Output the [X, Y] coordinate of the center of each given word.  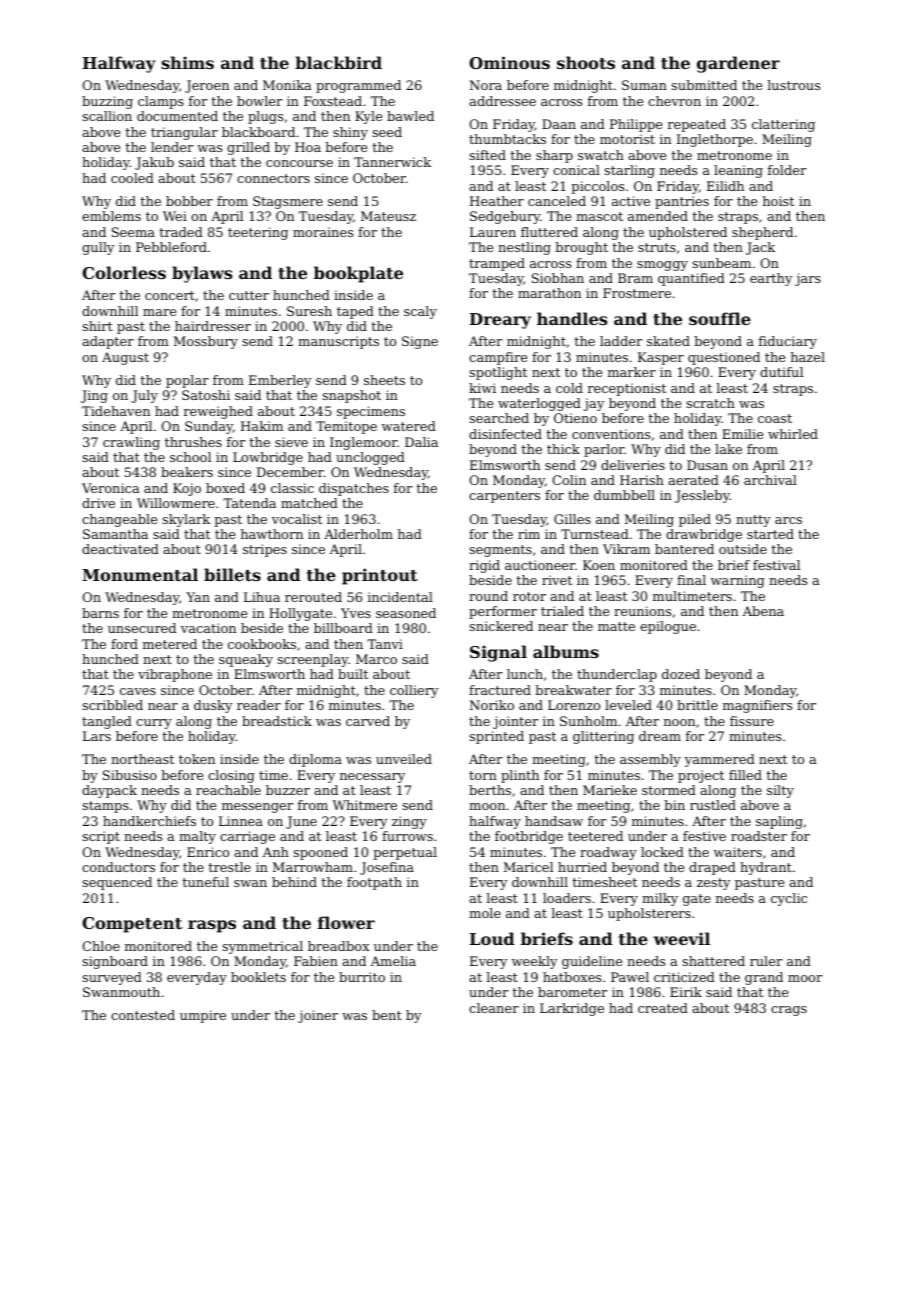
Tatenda [249, 503]
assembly [650, 760]
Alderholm [358, 534]
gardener [738, 64]
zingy [409, 822]
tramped [497, 264]
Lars [97, 736]
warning [738, 581]
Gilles [572, 519]
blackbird [338, 62]
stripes [265, 550]
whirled [793, 434]
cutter [249, 295]
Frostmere [637, 293]
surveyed [112, 978]
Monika [287, 85]
